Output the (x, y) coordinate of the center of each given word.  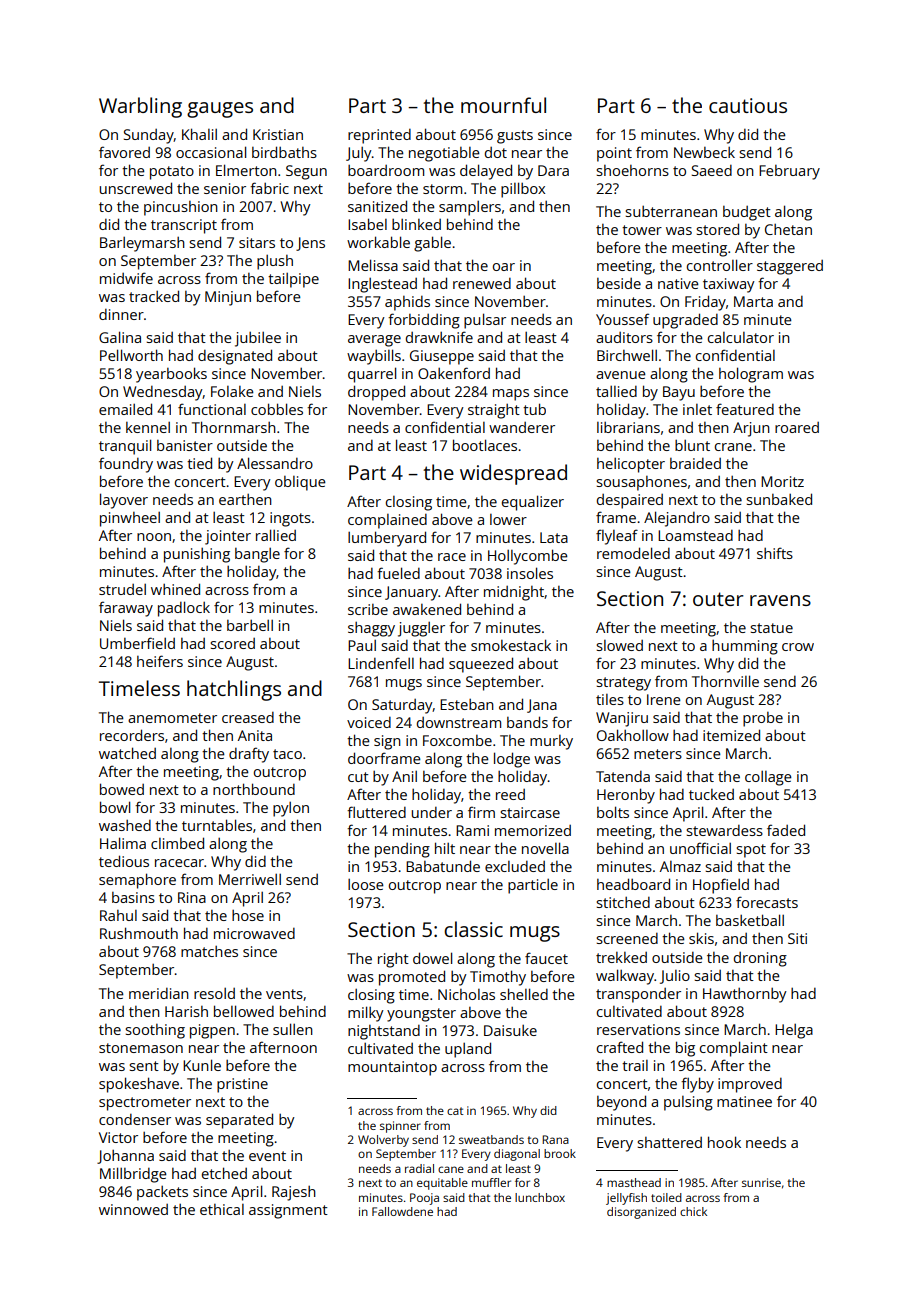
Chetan (788, 229)
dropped (376, 393)
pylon (291, 809)
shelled (524, 994)
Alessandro (275, 463)
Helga (794, 1031)
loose (366, 884)
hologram (751, 375)
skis (701, 938)
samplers (470, 208)
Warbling (140, 107)
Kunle (202, 1065)
